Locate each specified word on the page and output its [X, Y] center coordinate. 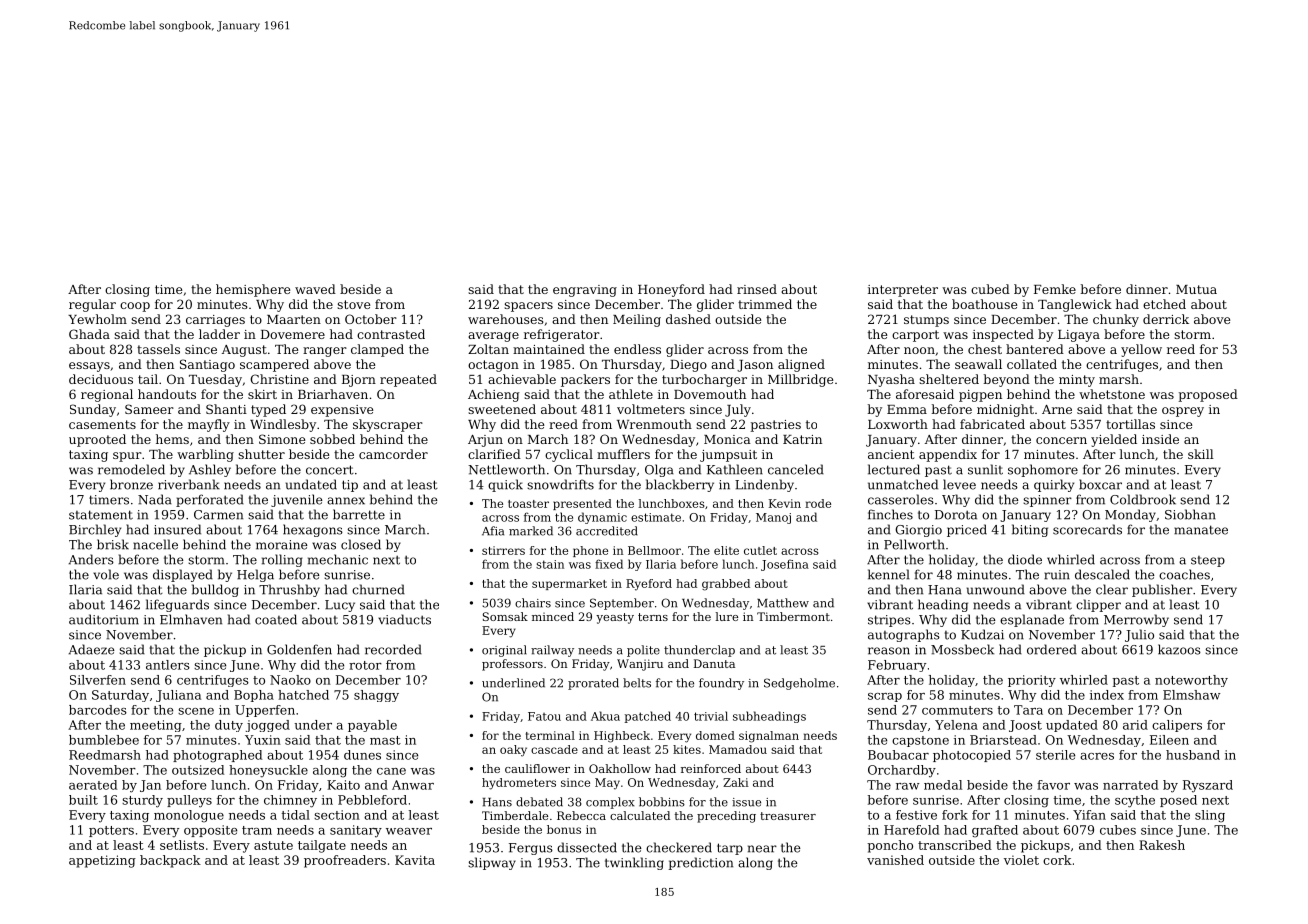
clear [1112, 589]
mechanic [338, 559]
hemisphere [253, 290]
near [762, 849]
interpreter [903, 291]
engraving [585, 291]
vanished [895, 860]
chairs [533, 603]
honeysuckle [268, 771]
